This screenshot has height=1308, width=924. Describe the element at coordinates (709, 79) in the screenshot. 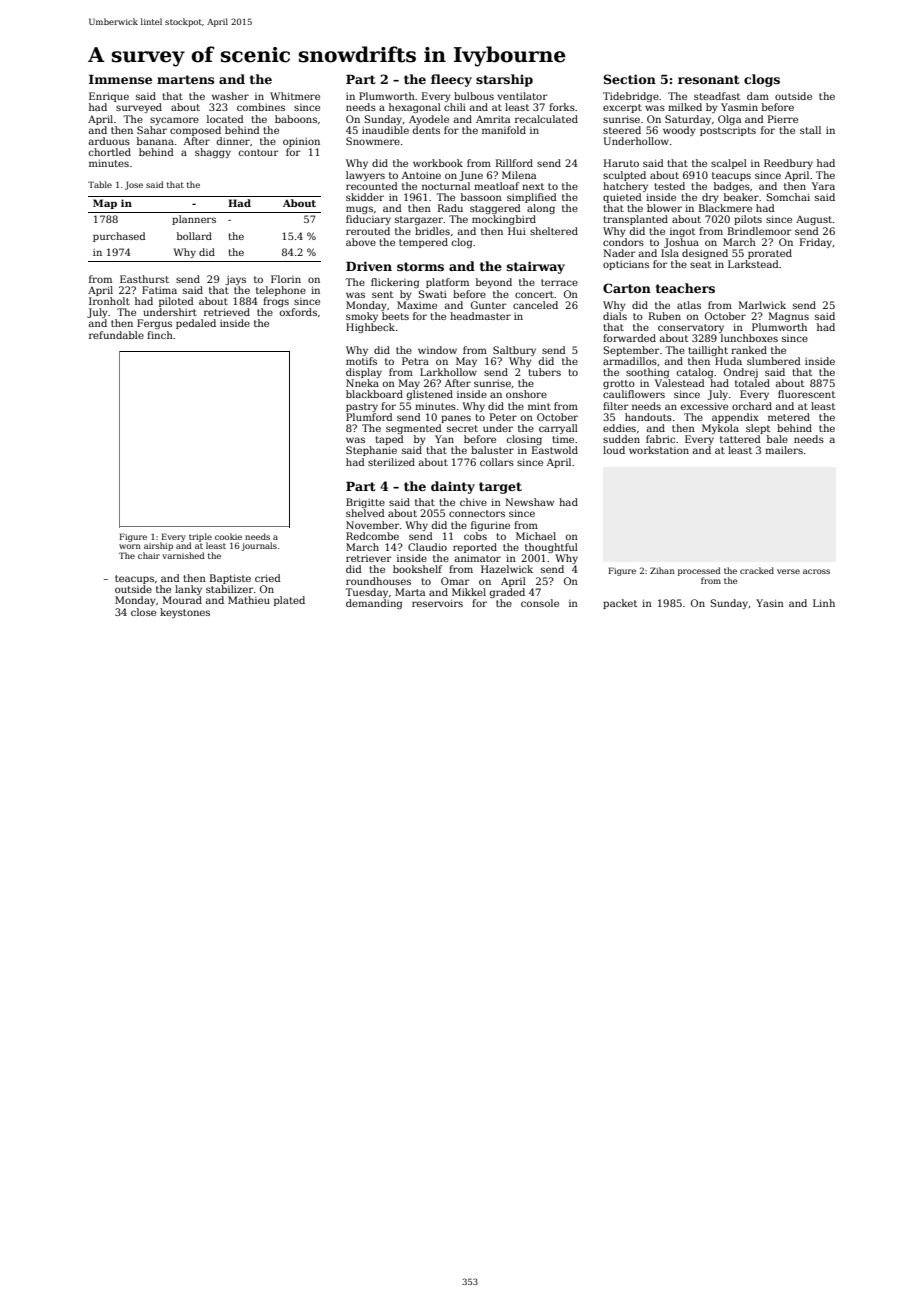

I see `resonant` at that location.
